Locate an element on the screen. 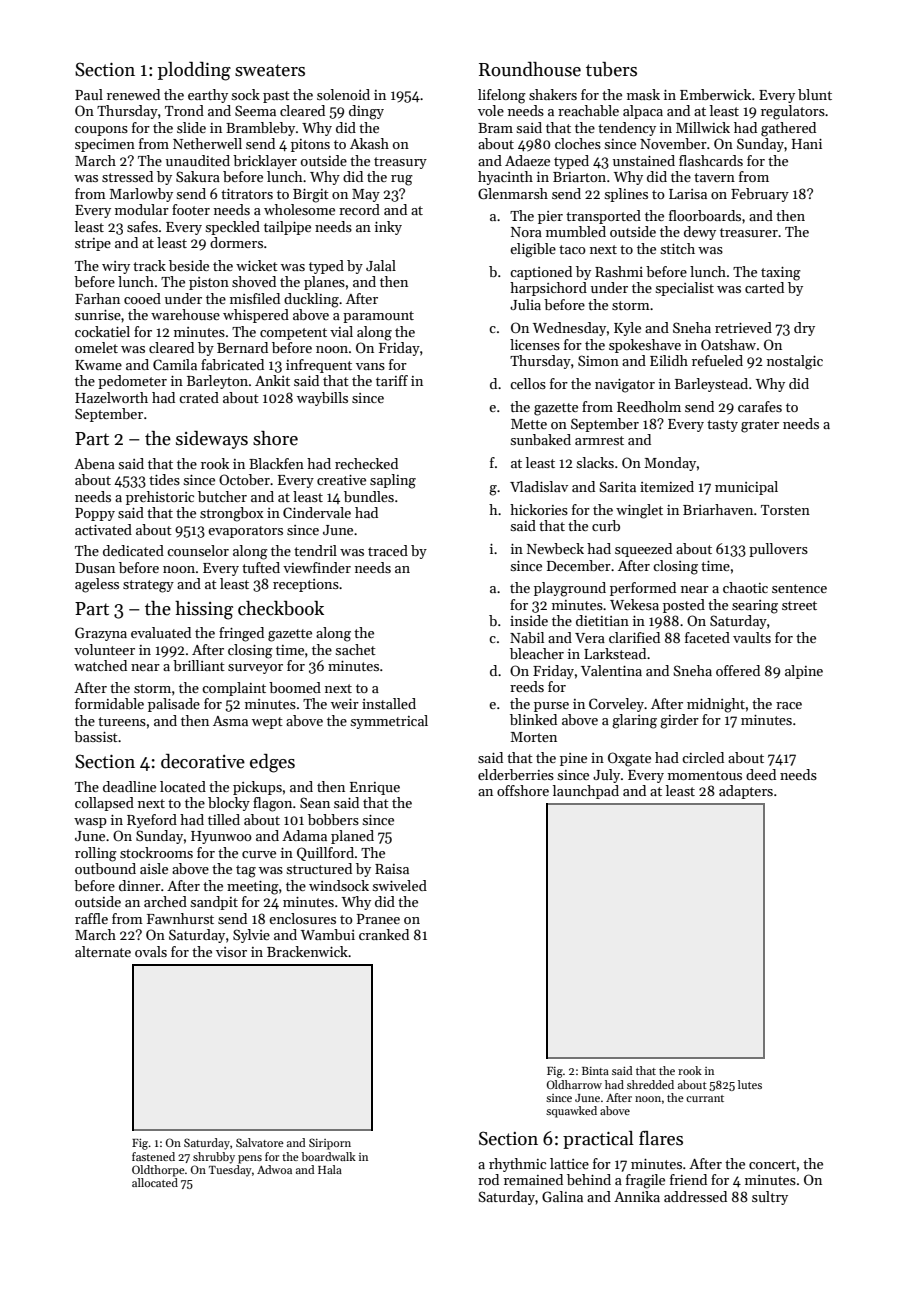 Image resolution: width=908 pixels, height=1316 pixels. dry is located at coordinates (804, 329).
